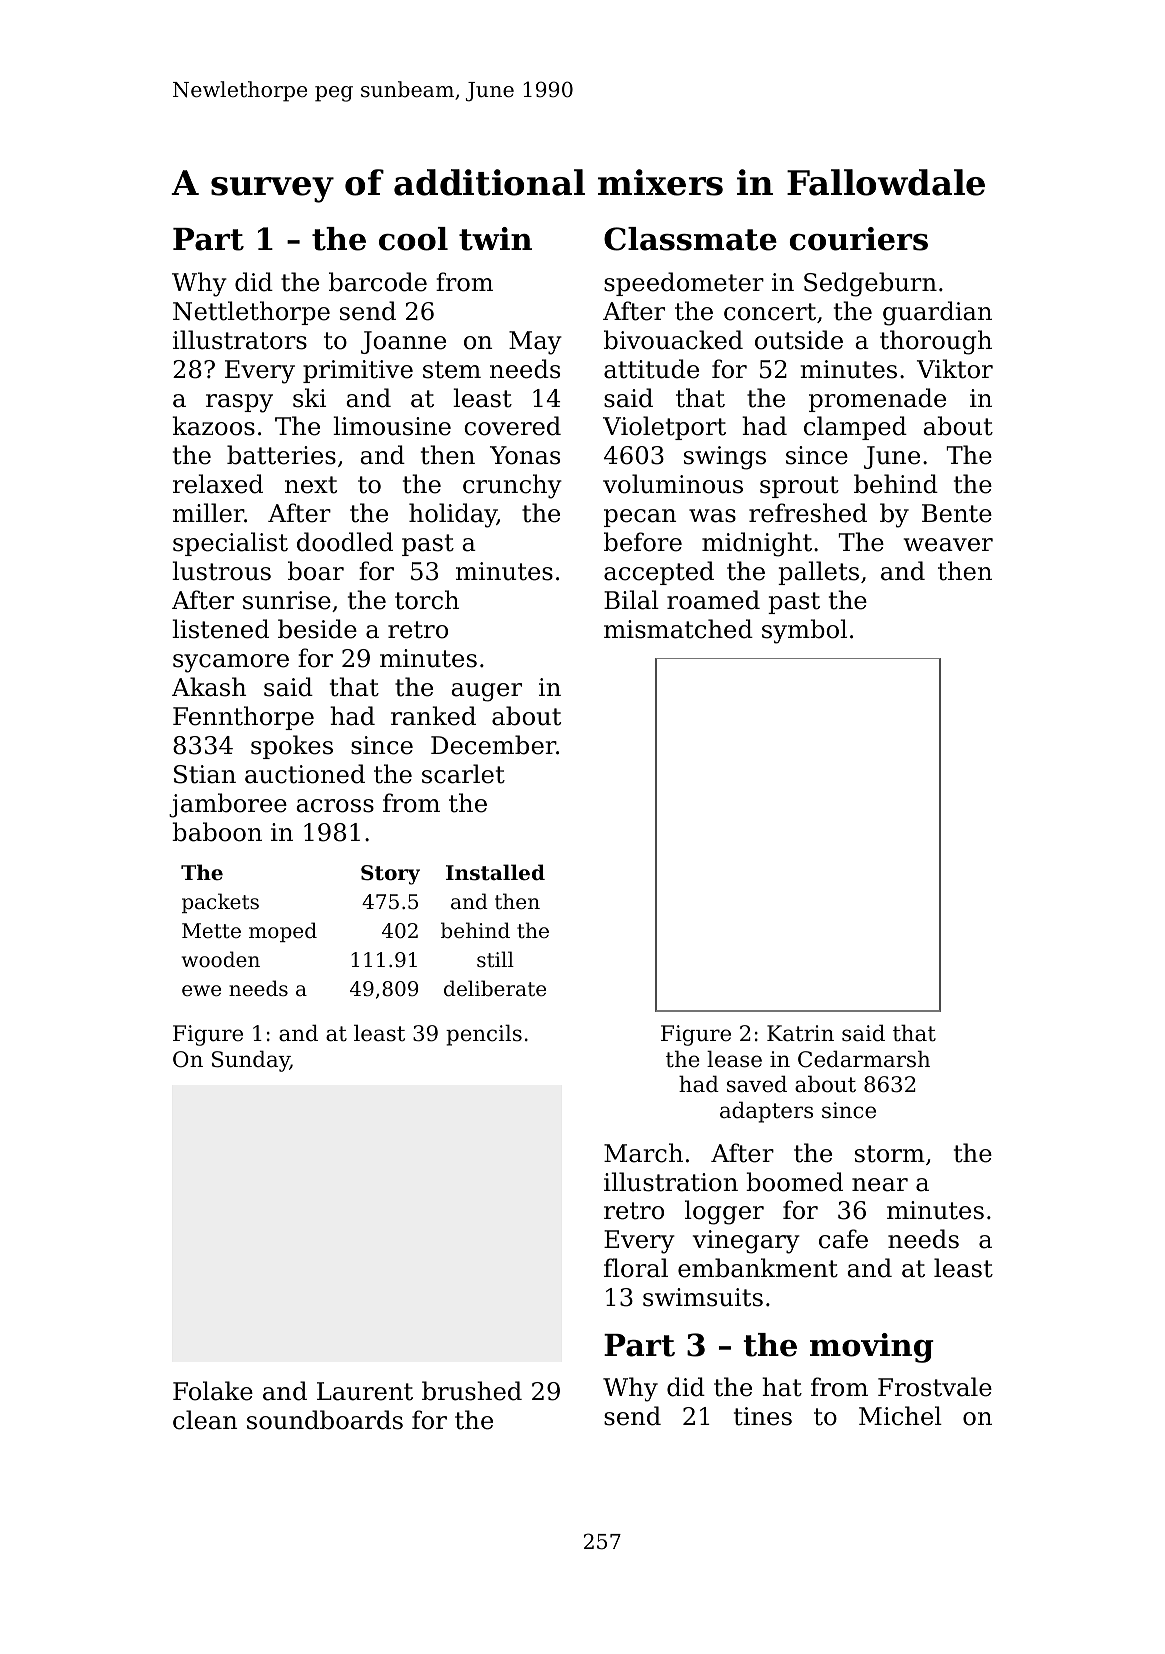 The width and height of the screenshot is (1165, 1654). What do you see at coordinates (213, 1391) in the screenshot?
I see `Folake` at bounding box center [213, 1391].
